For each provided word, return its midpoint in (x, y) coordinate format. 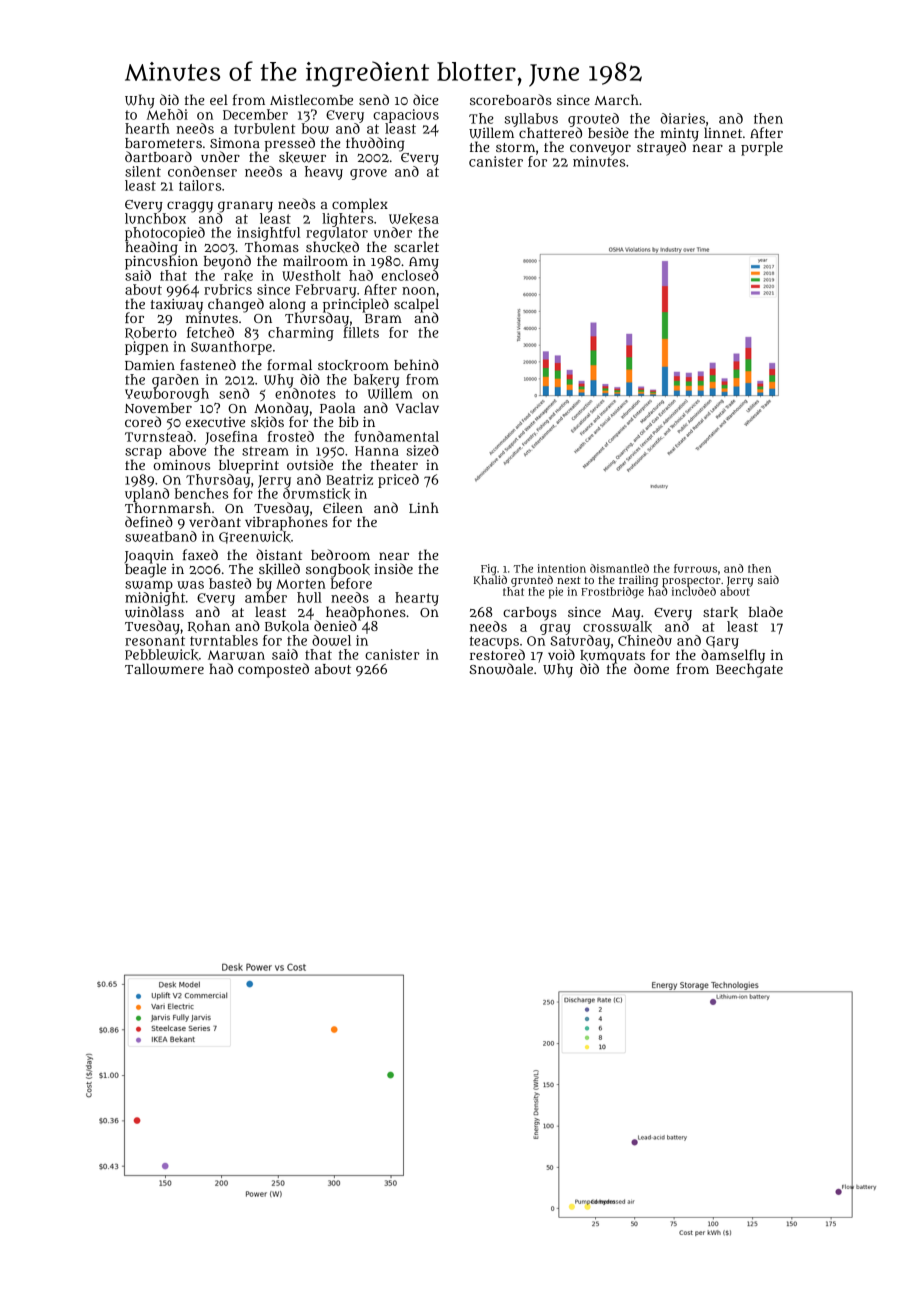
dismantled (619, 568)
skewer (302, 157)
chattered (550, 132)
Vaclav (417, 407)
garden (175, 381)
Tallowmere (164, 669)
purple (762, 148)
